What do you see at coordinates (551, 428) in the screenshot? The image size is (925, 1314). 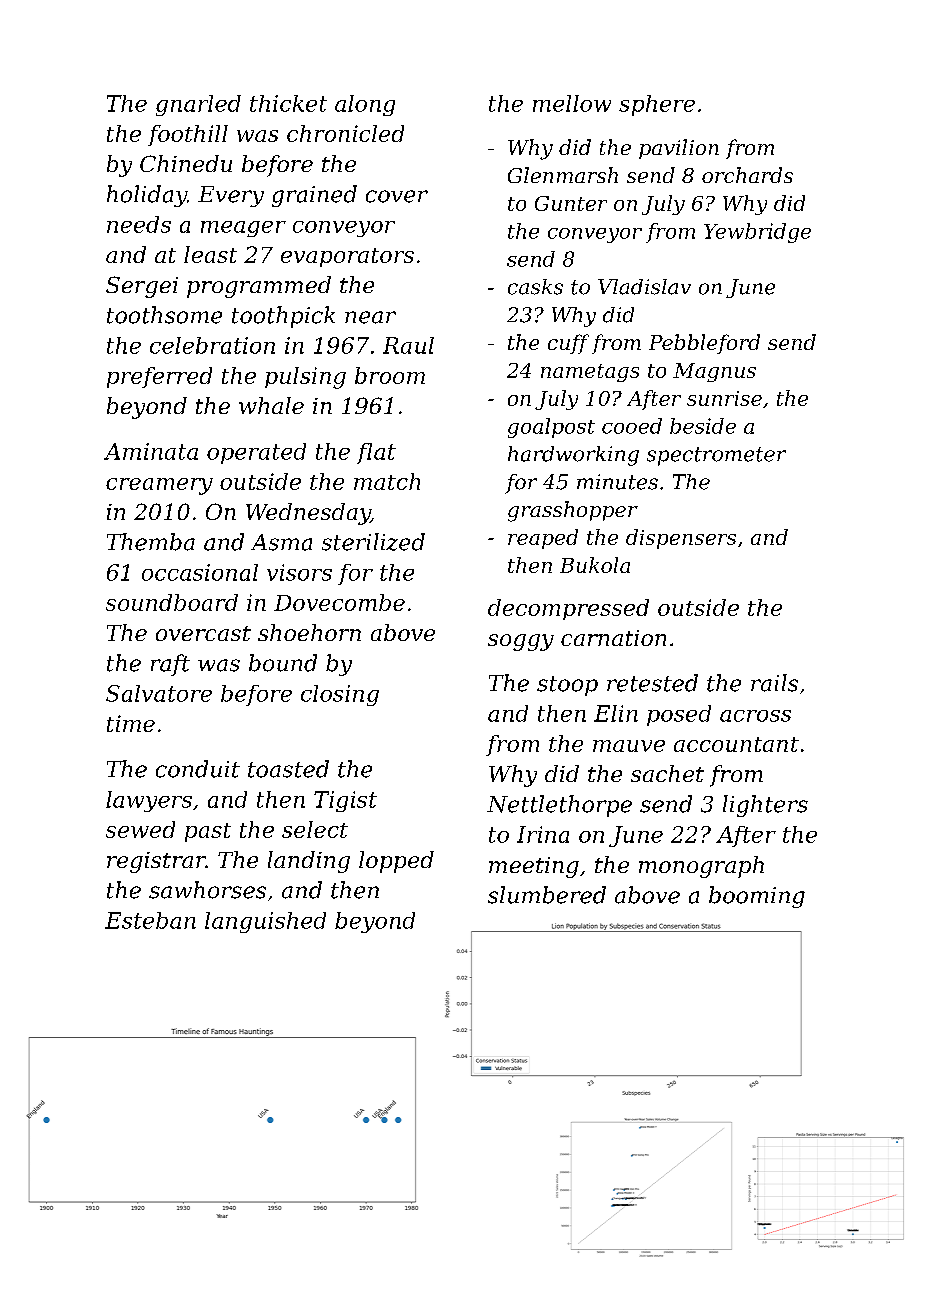 I see `goalpost` at bounding box center [551, 428].
